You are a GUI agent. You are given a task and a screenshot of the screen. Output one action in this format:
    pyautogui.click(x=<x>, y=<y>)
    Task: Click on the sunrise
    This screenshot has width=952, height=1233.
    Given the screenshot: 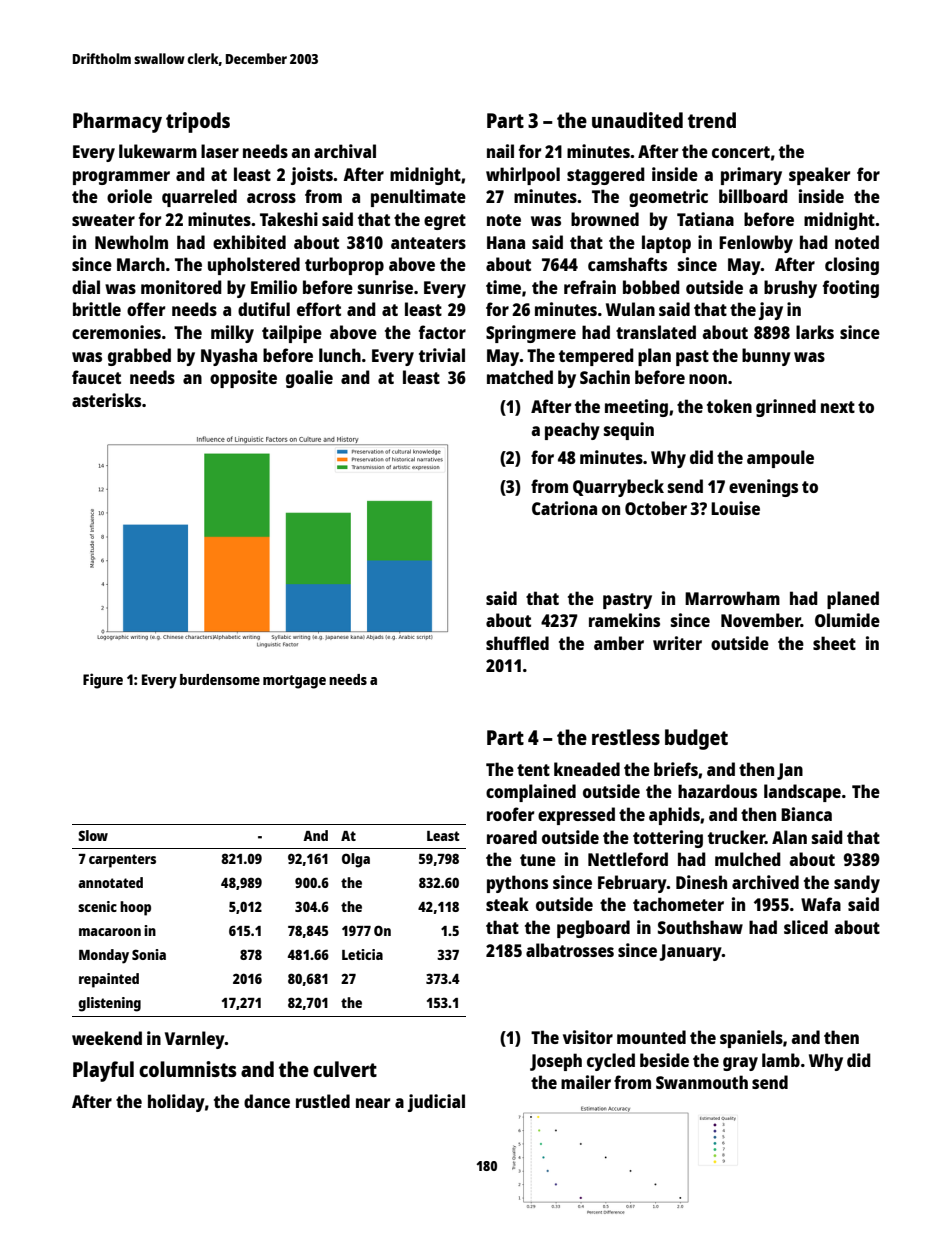 What is the action you would take?
    pyautogui.click(x=385, y=287)
